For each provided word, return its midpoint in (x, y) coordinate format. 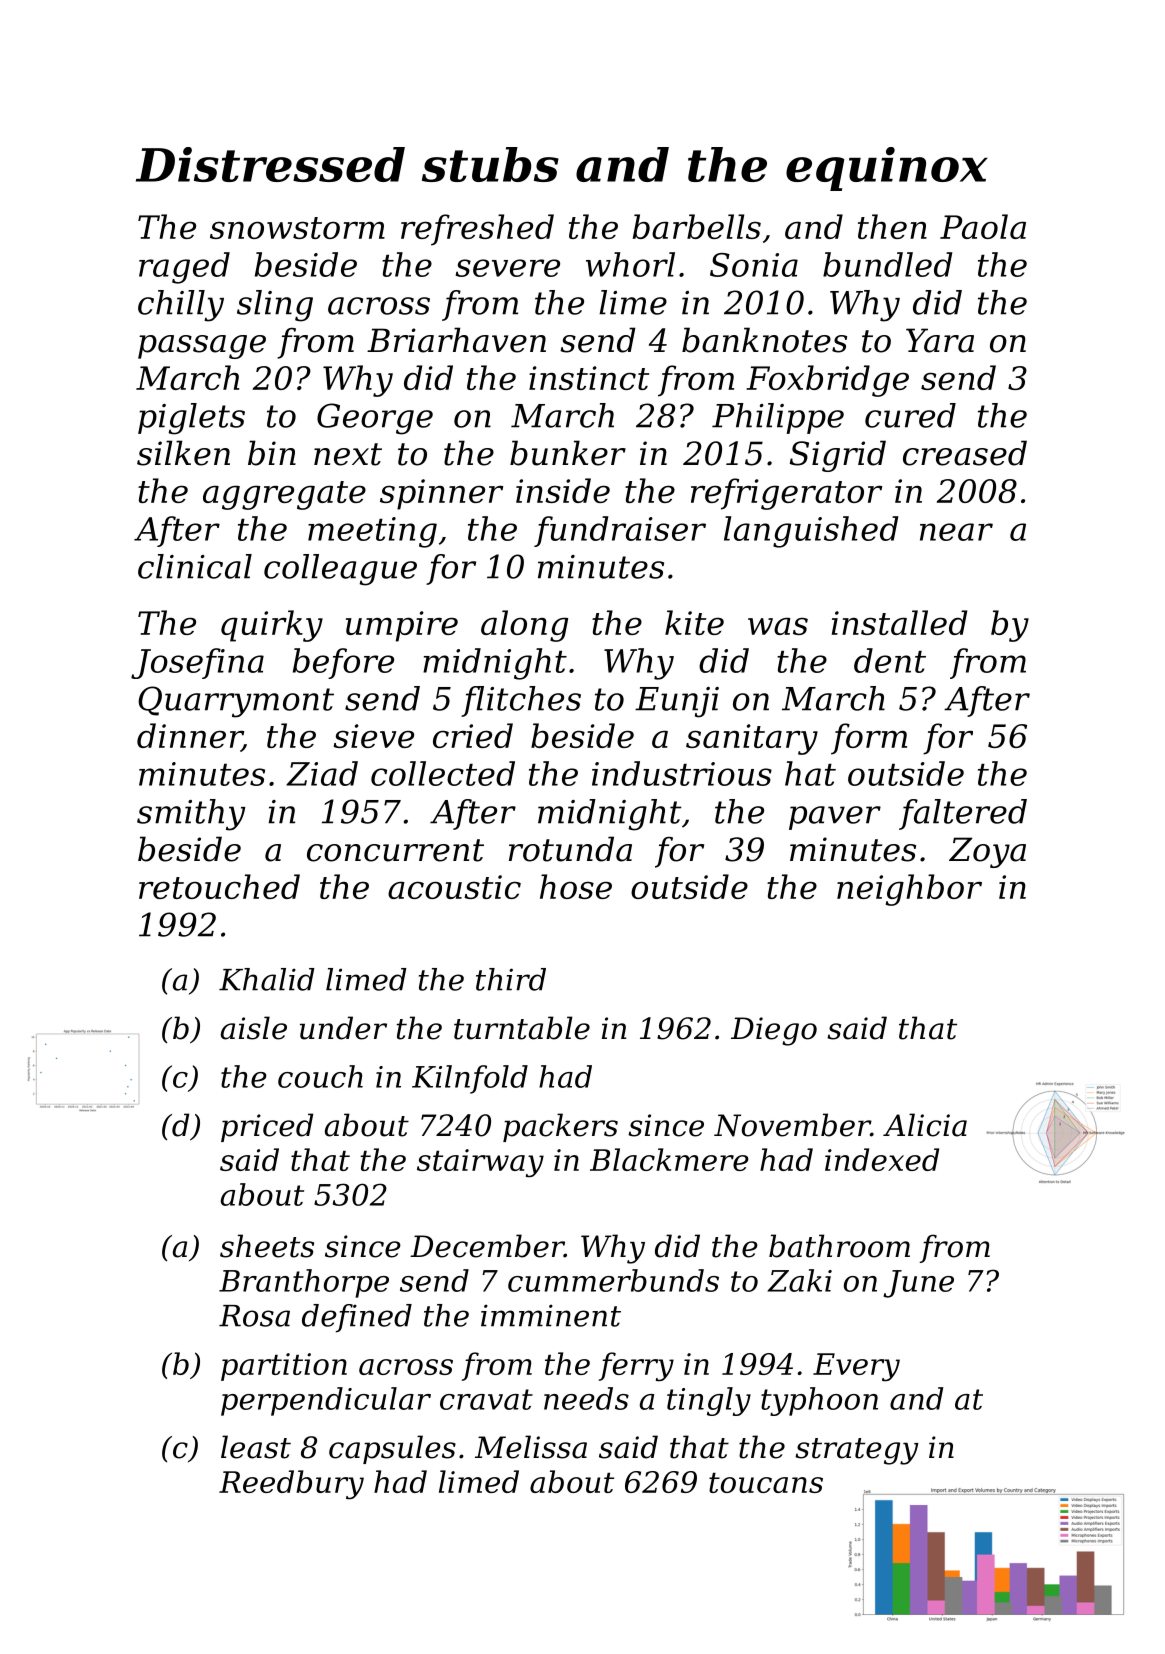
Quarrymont (236, 702)
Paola (983, 226)
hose (576, 886)
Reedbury (291, 1485)
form (869, 739)
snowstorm (297, 228)
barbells (697, 226)
